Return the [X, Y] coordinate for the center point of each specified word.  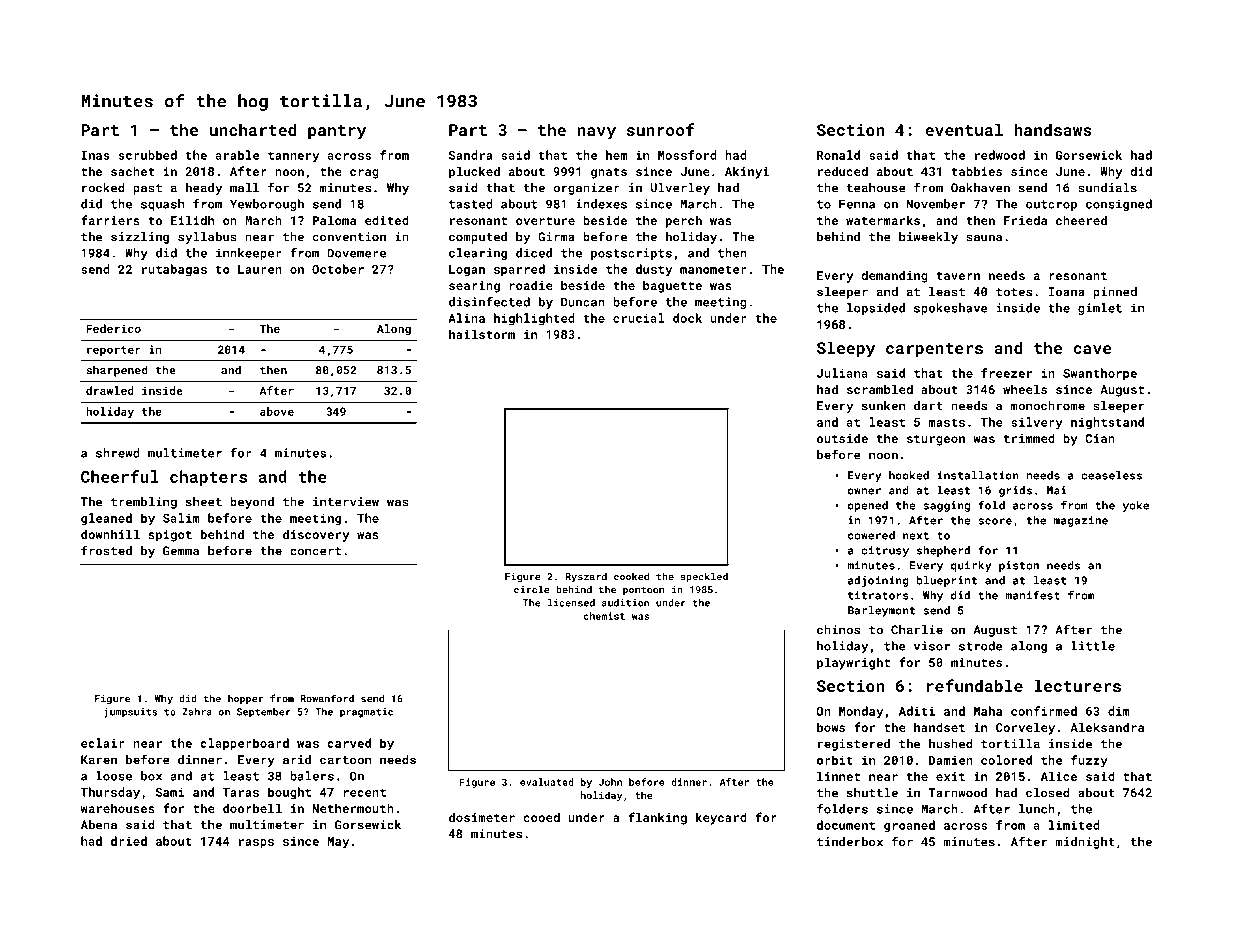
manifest [1032, 595]
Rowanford [327, 698]
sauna [984, 238]
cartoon [345, 760]
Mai [1057, 490]
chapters [208, 478]
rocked [103, 188]
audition [625, 603]
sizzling [140, 238]
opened [868, 506]
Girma [556, 237]
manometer [713, 269]
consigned [1119, 205]
